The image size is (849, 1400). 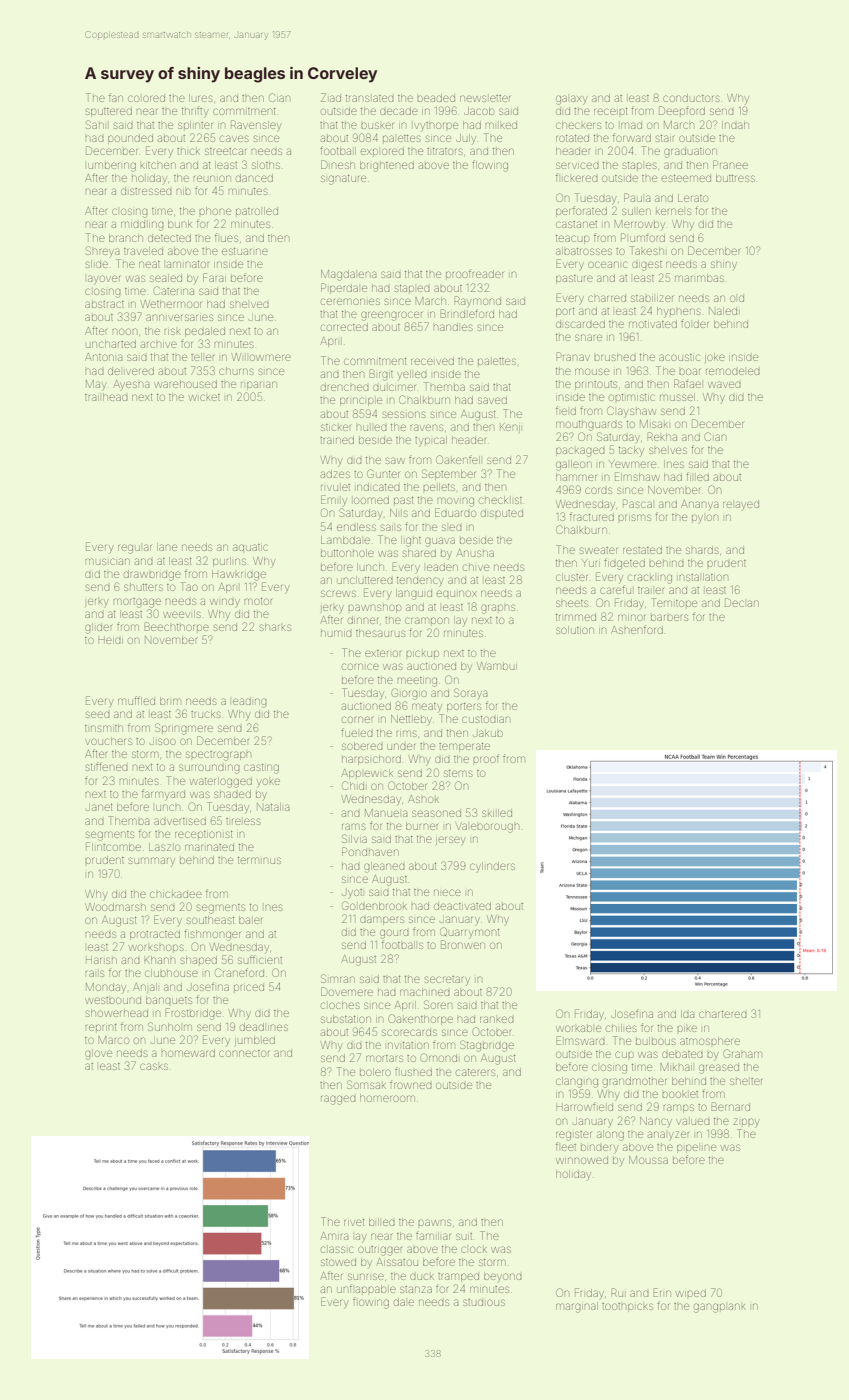 What do you see at coordinates (188, 1053) in the screenshot?
I see `homeward` at bounding box center [188, 1053].
